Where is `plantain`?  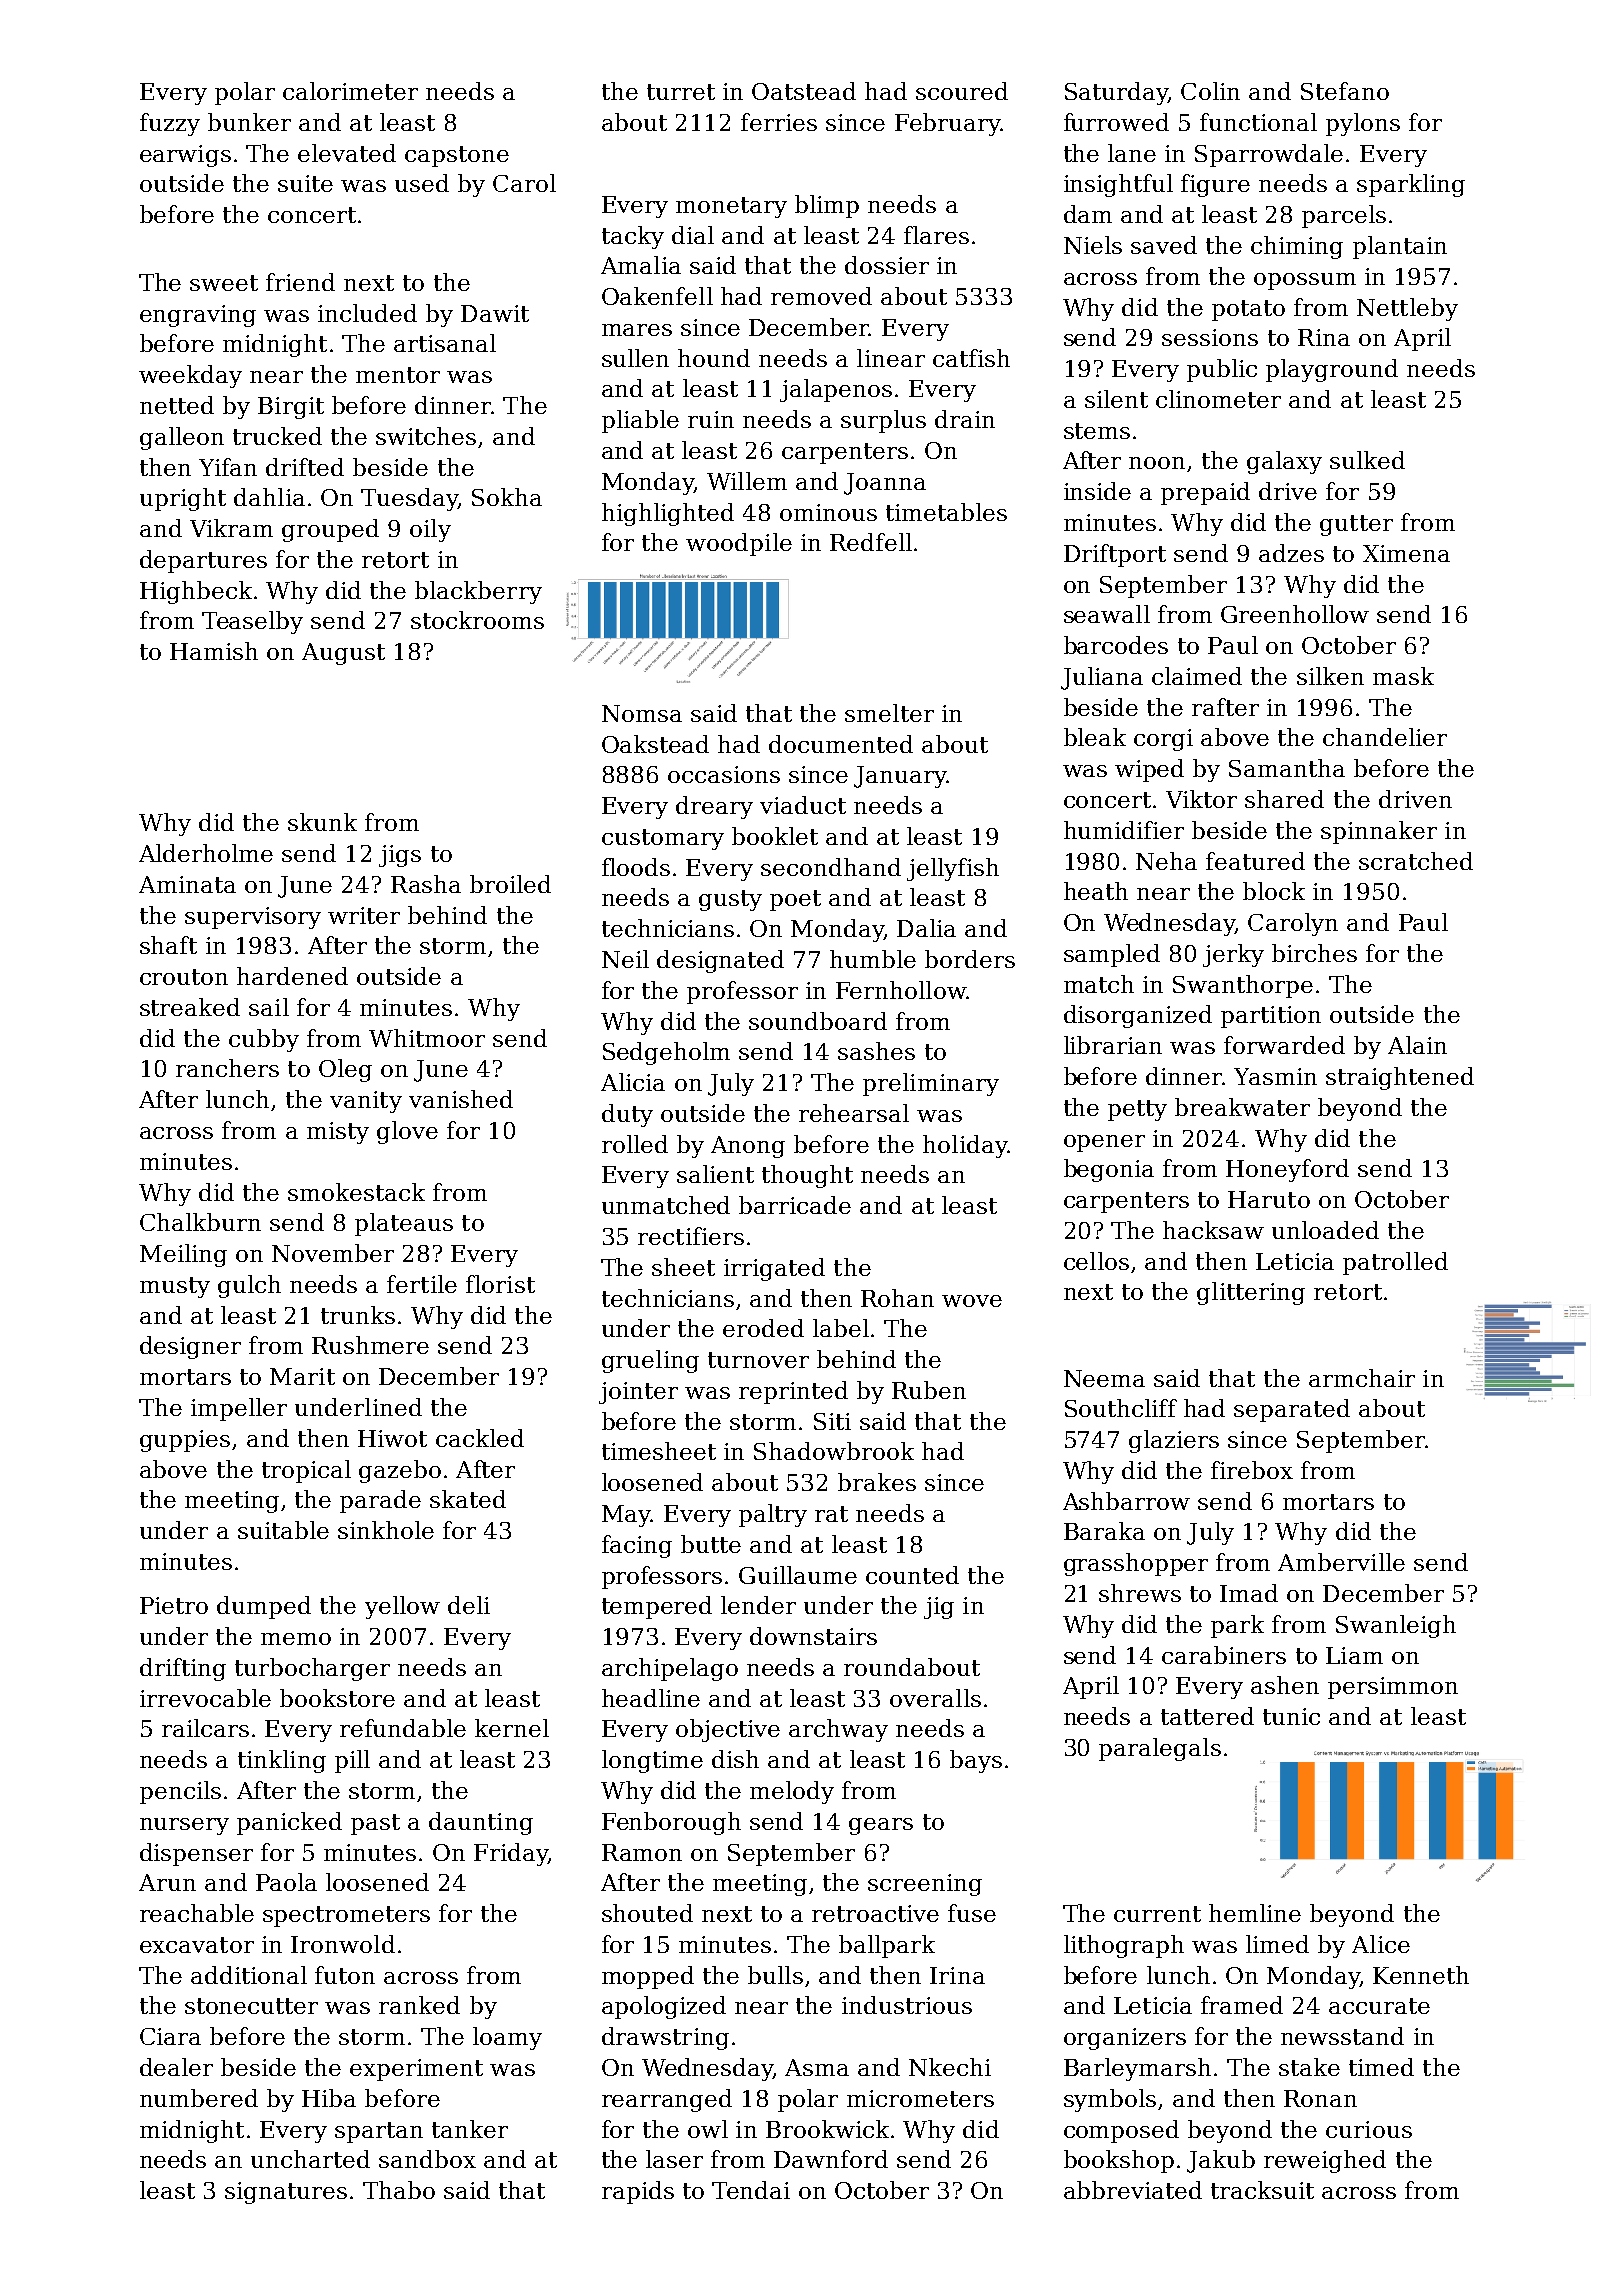 plantain is located at coordinates (1400, 247).
